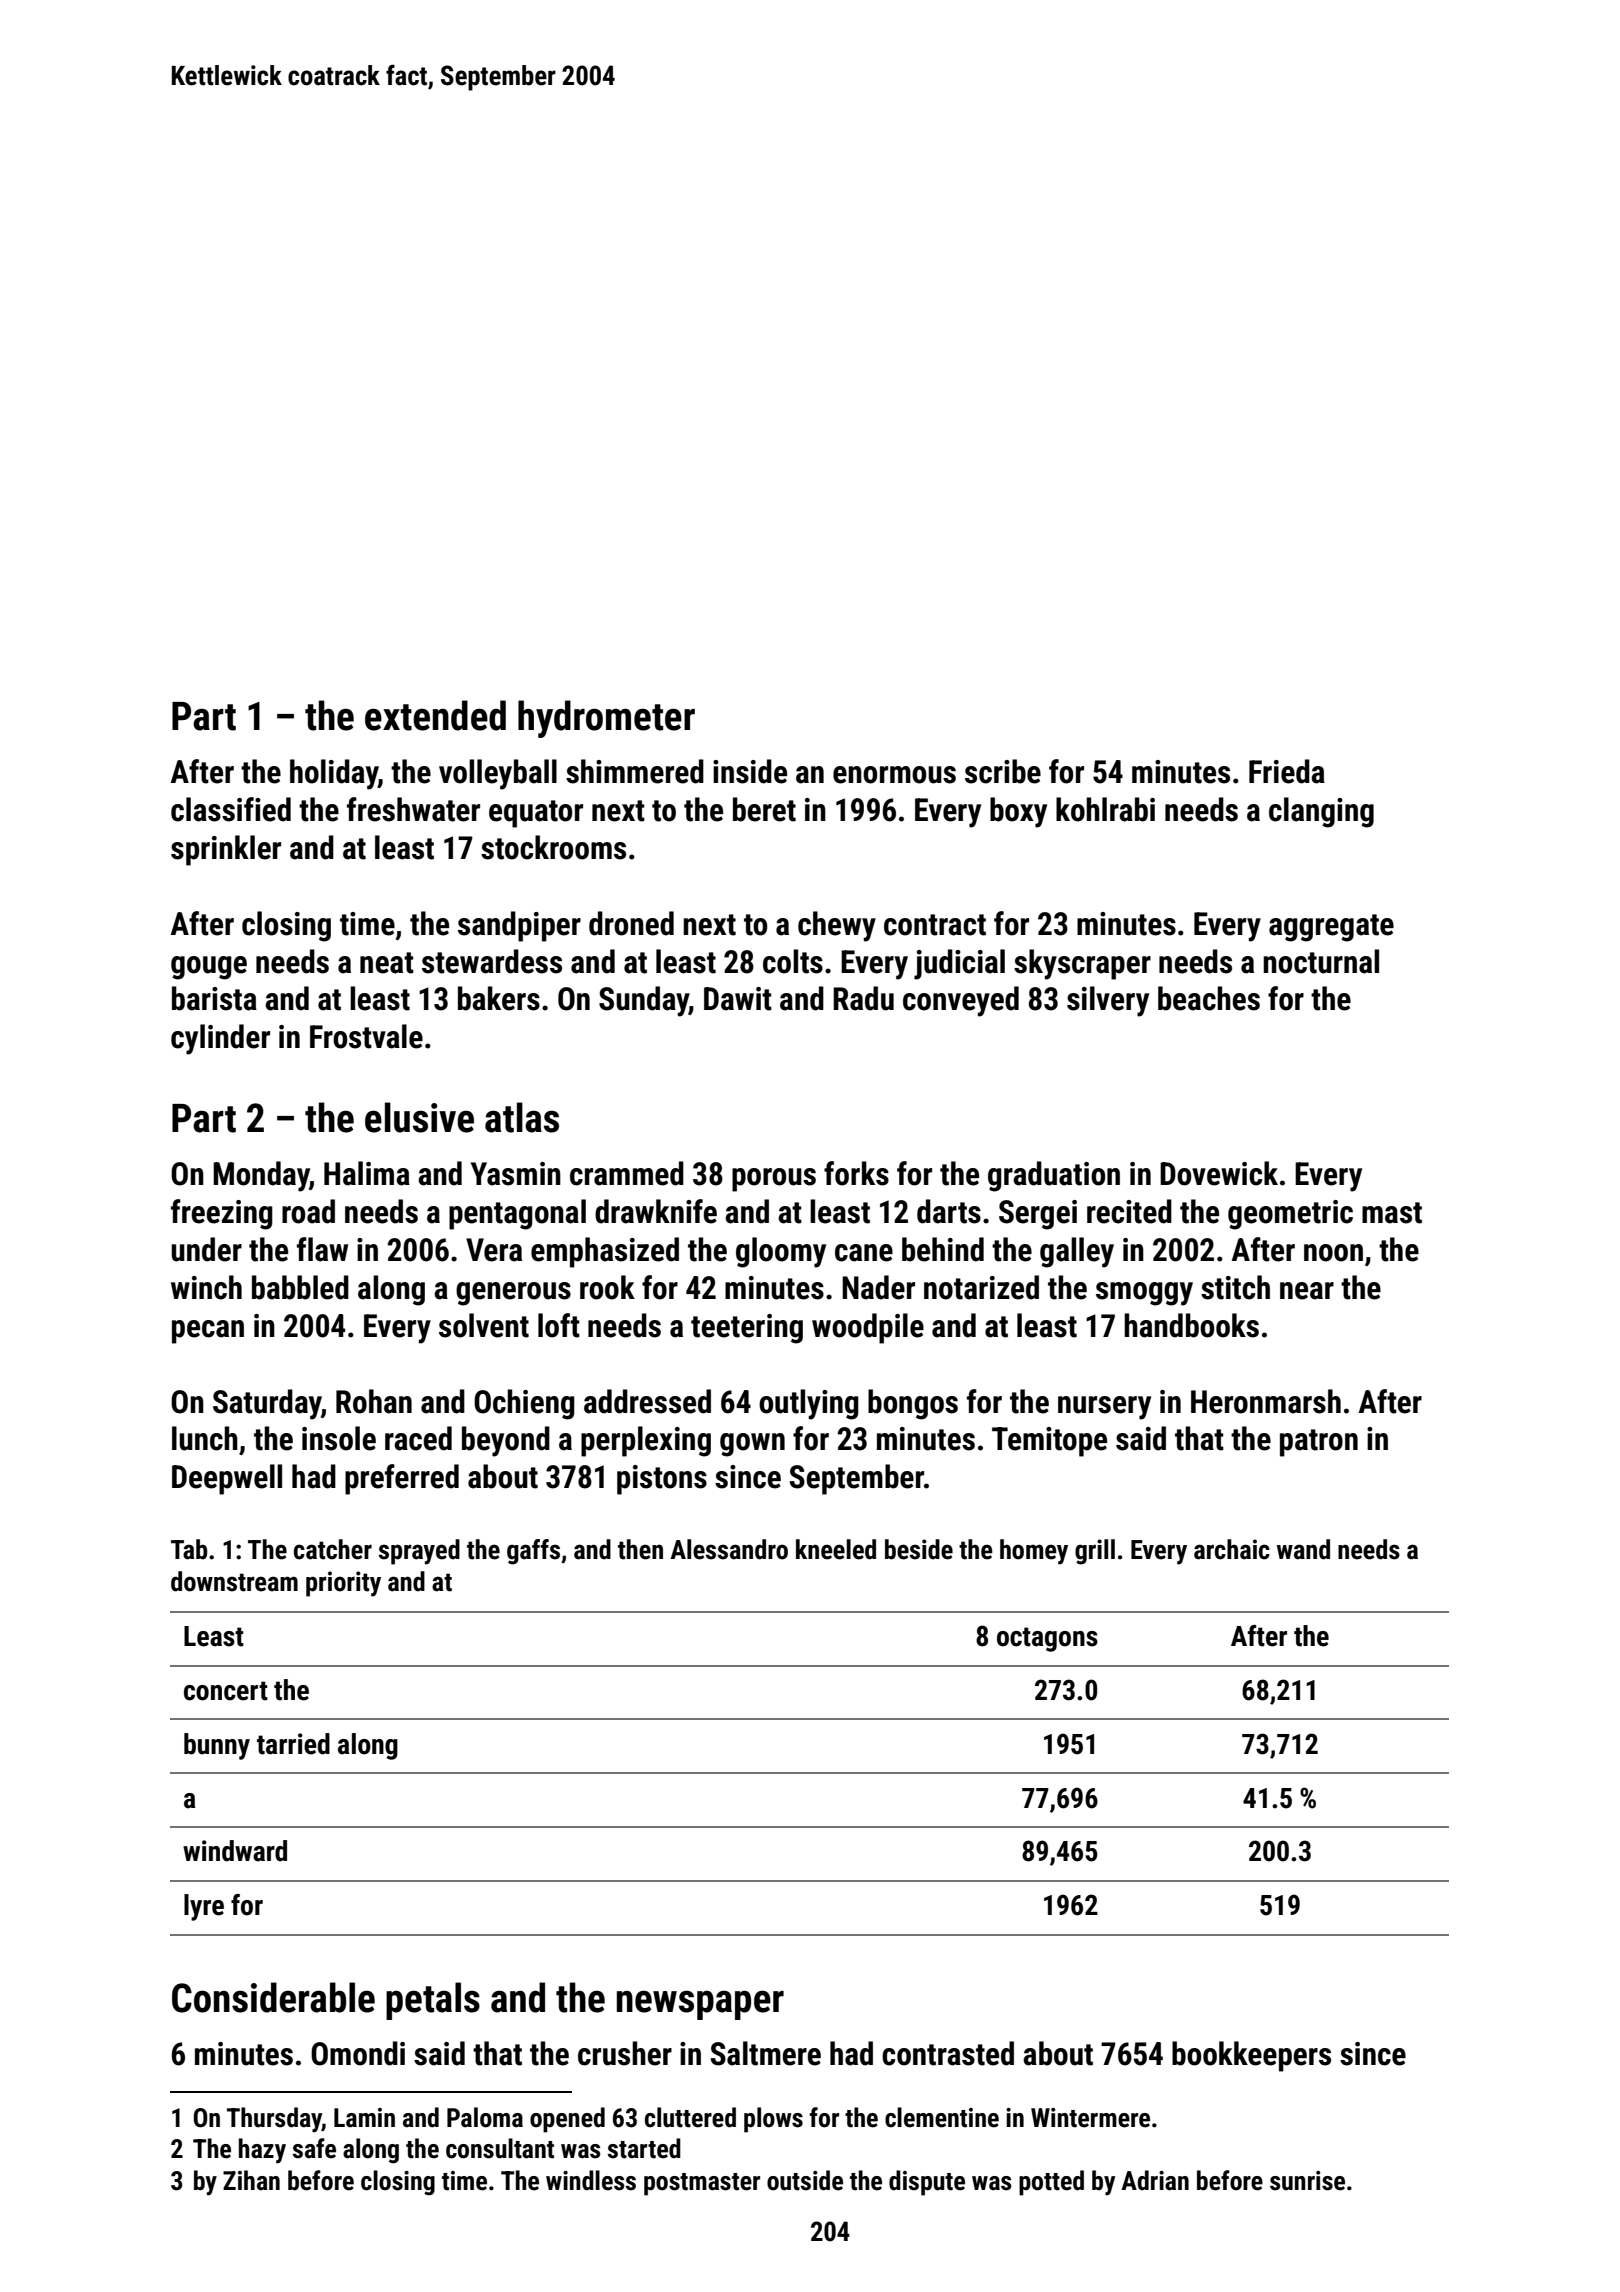 This page has width=1620, height=2292. Describe the element at coordinates (1287, 771) in the page. I see `Frieda` at that location.
